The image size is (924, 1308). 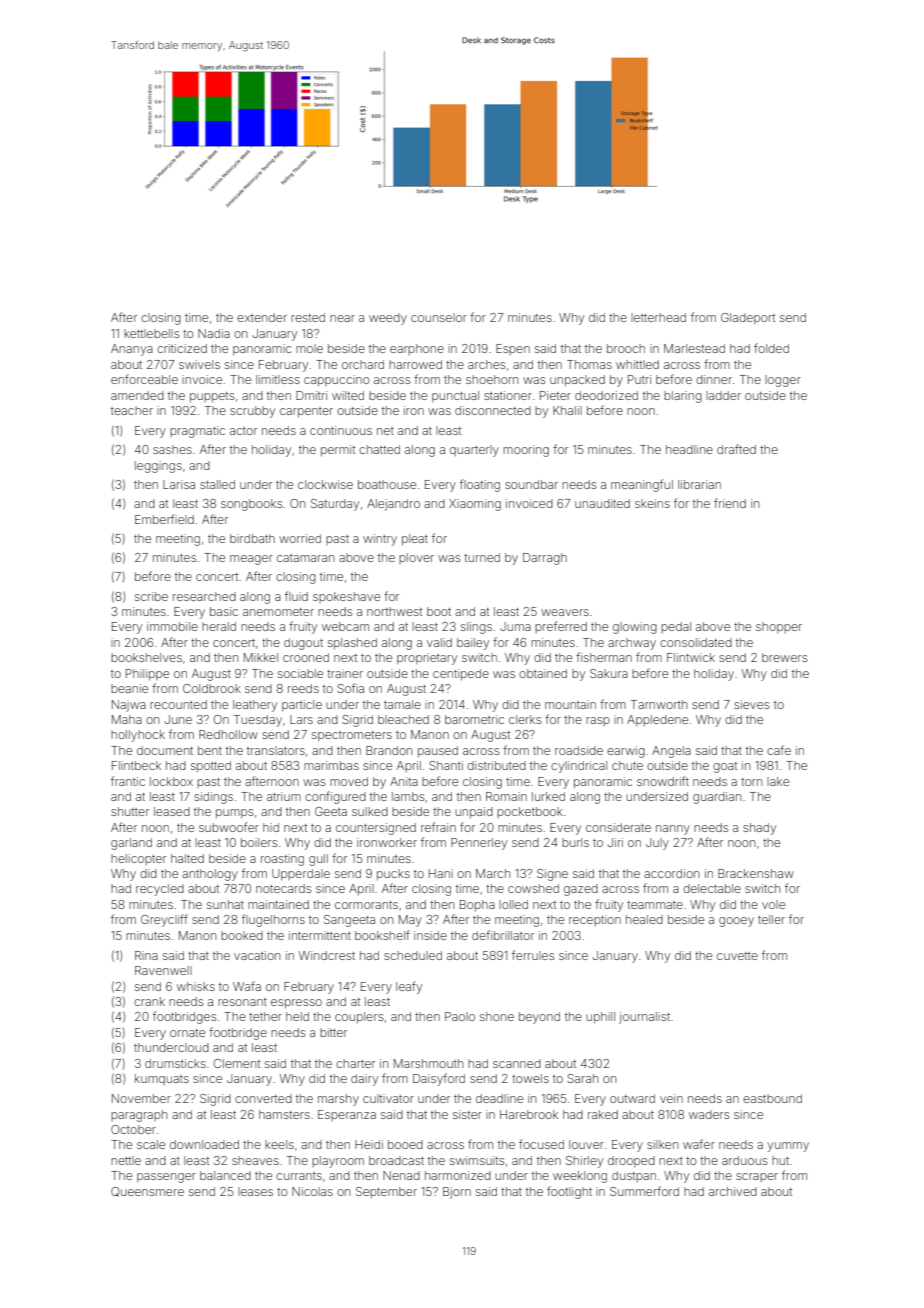 I want to click on Bjorn, so click(x=457, y=1193).
